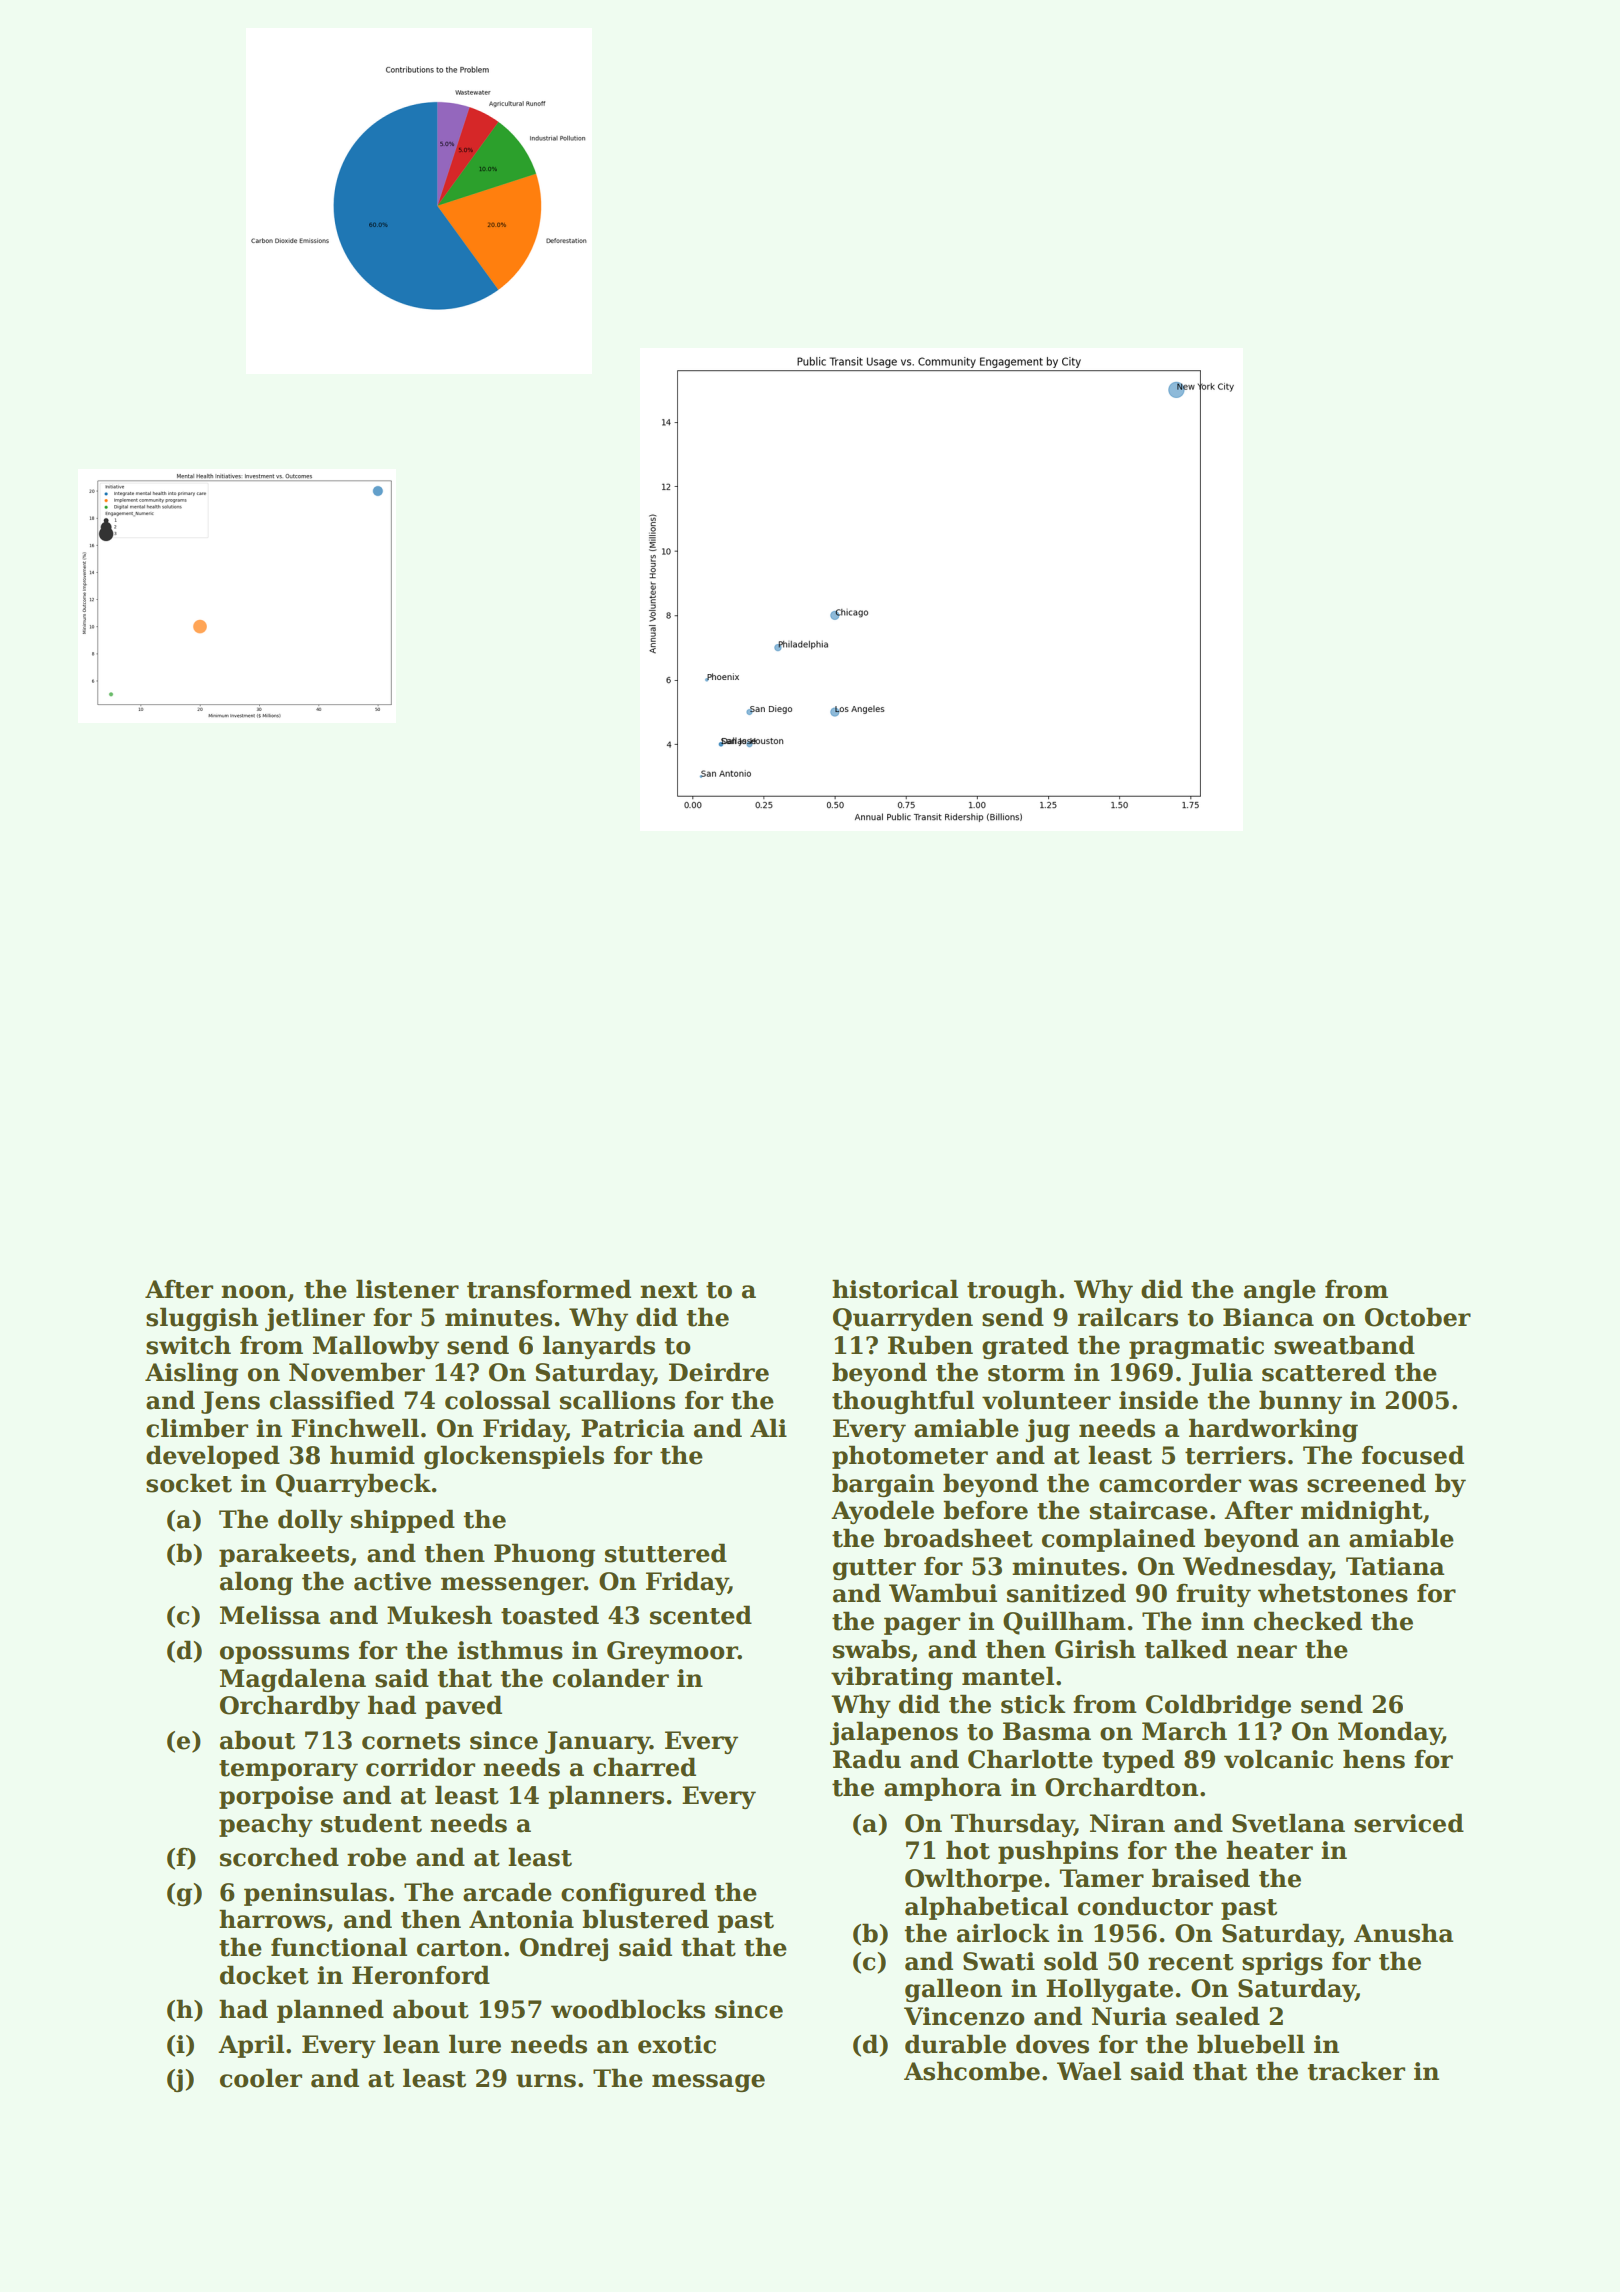 The image size is (1620, 2292). I want to click on listener, so click(407, 1289).
